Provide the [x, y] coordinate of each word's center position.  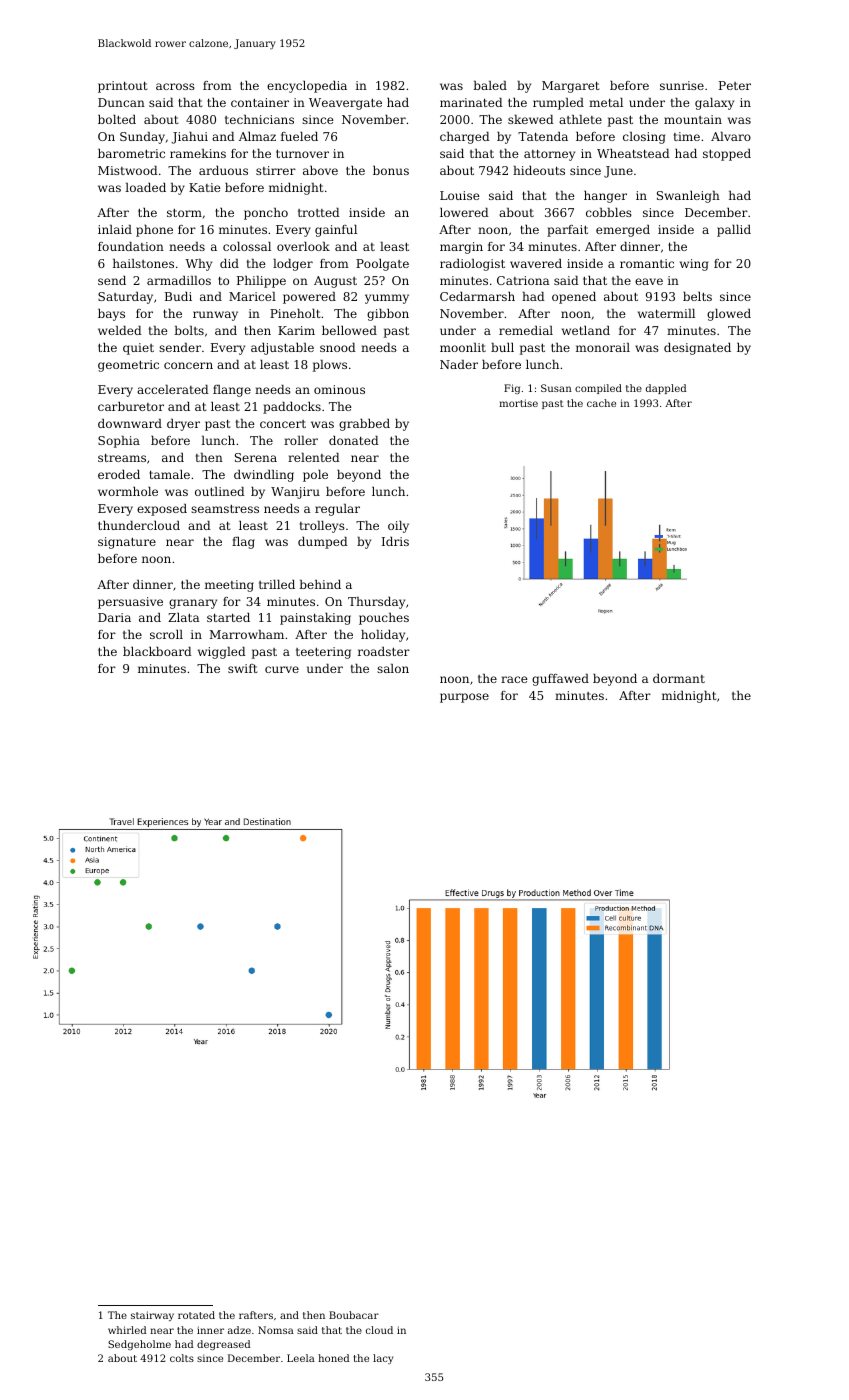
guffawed [560, 680]
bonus [391, 170]
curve [282, 669]
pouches [384, 619]
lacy [383, 1359]
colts [182, 1358]
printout [122, 87]
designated [697, 349]
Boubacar [354, 1315]
